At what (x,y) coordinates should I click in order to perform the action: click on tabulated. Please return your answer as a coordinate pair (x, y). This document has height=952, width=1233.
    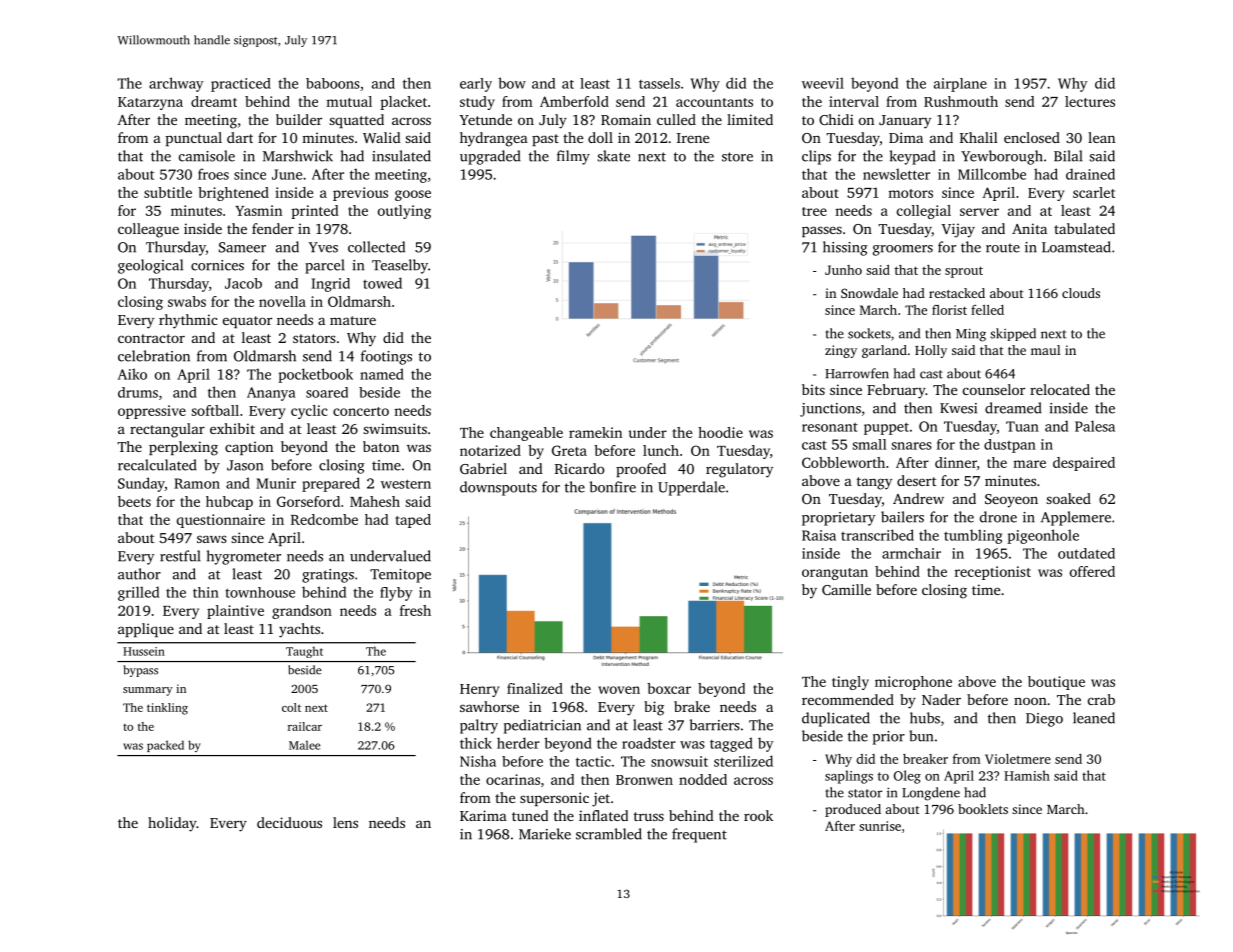
    Looking at the image, I should click on (1084, 228).
